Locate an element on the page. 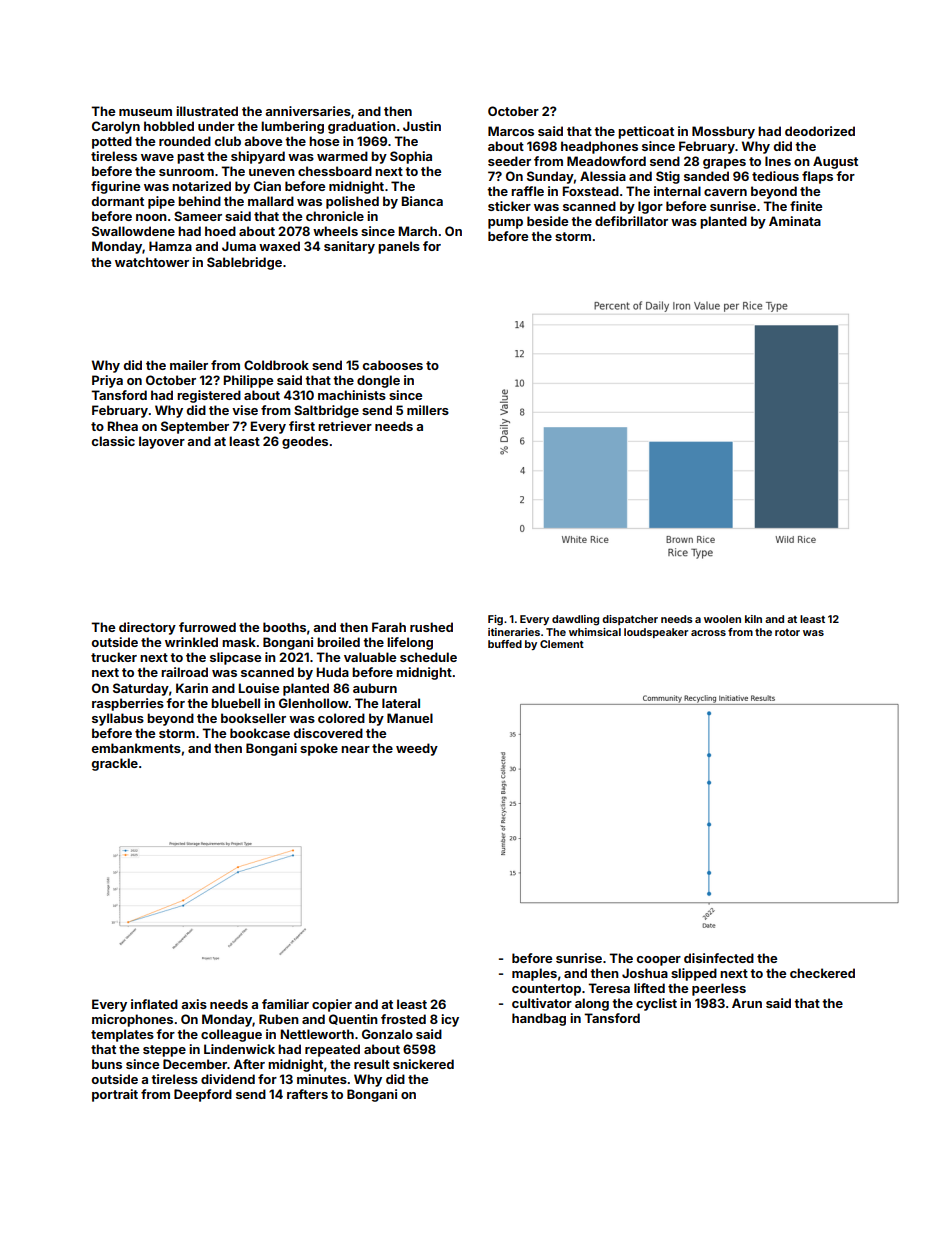 The height and width of the page is (1233, 952). across is located at coordinates (708, 633).
